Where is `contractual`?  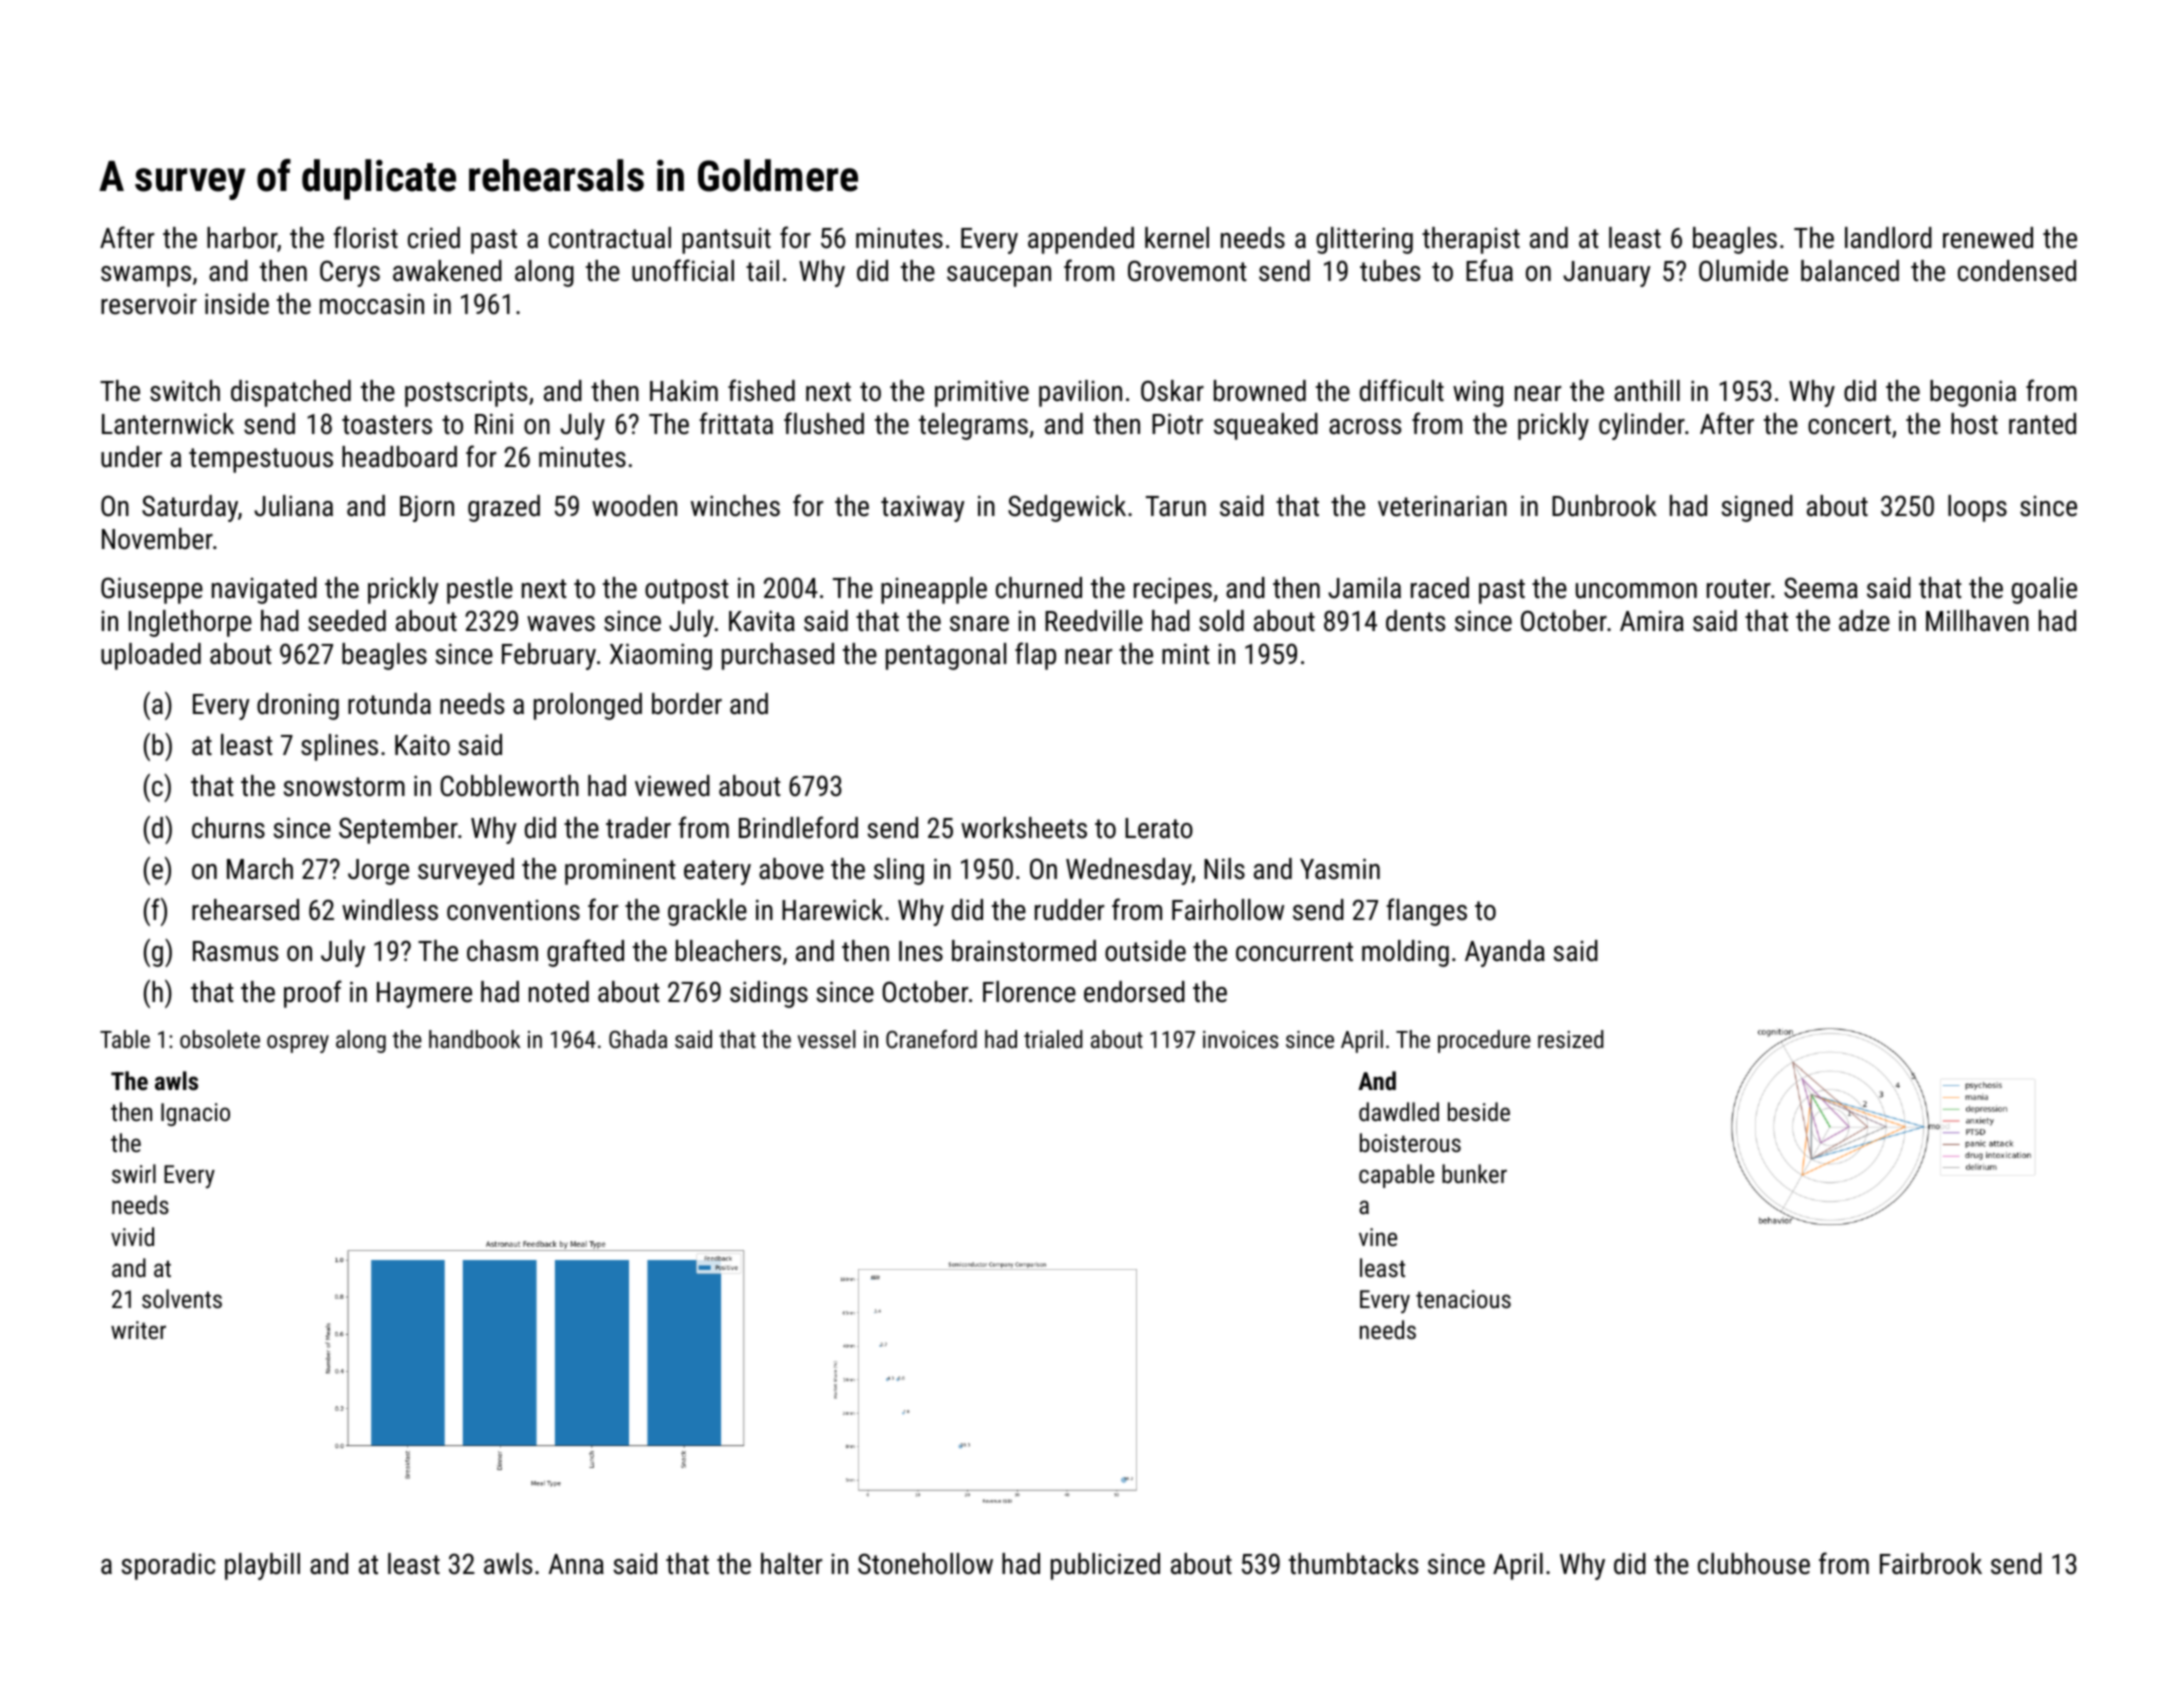 contractual is located at coordinates (610, 238).
